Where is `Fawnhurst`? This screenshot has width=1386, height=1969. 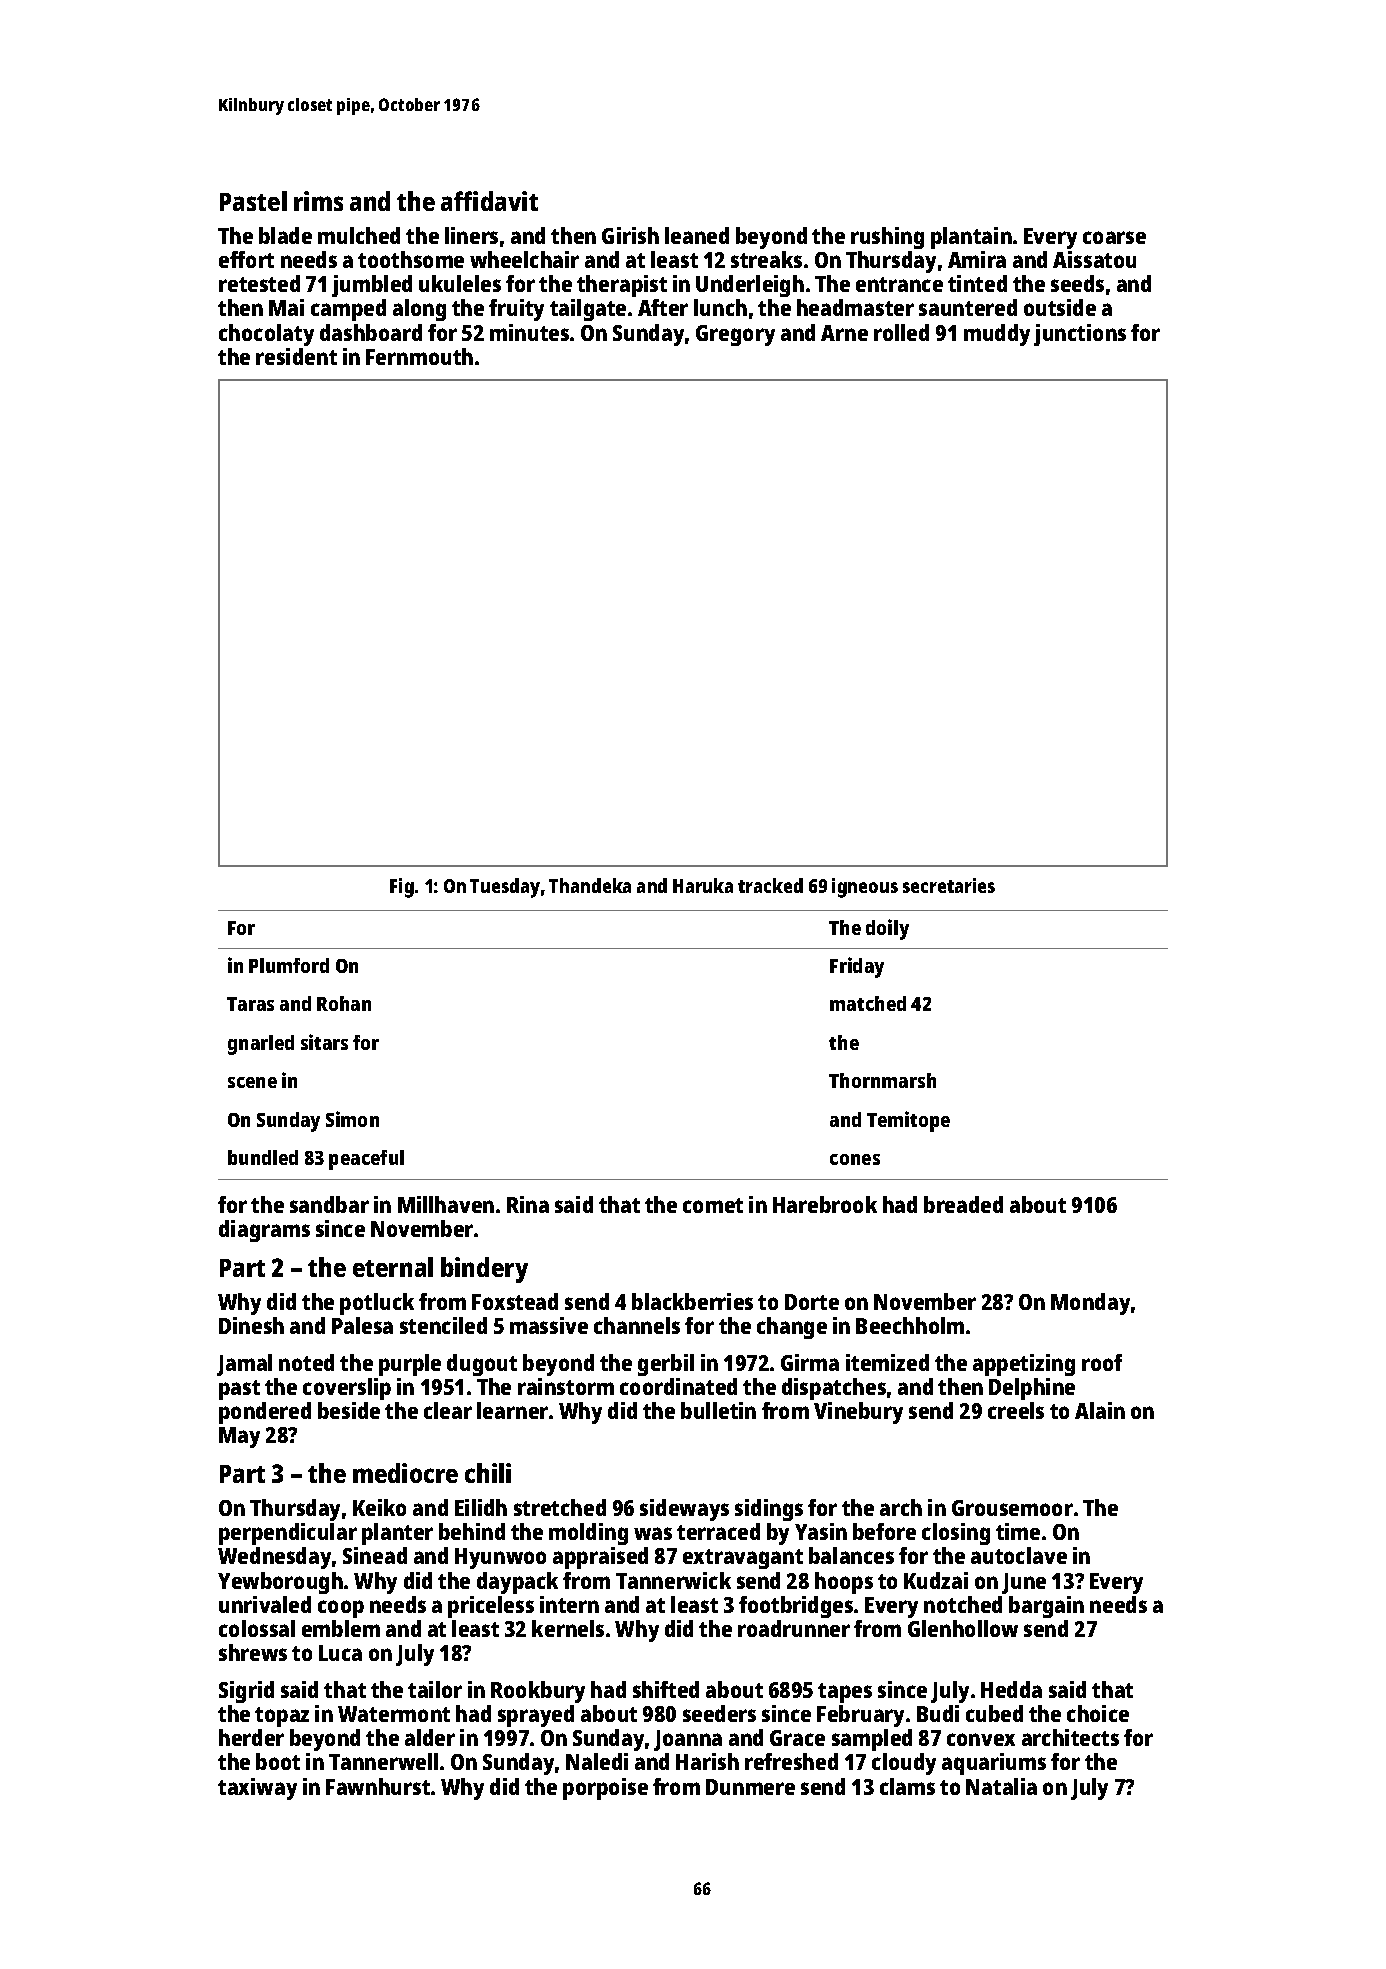
Fawnhurst is located at coordinates (378, 1786).
